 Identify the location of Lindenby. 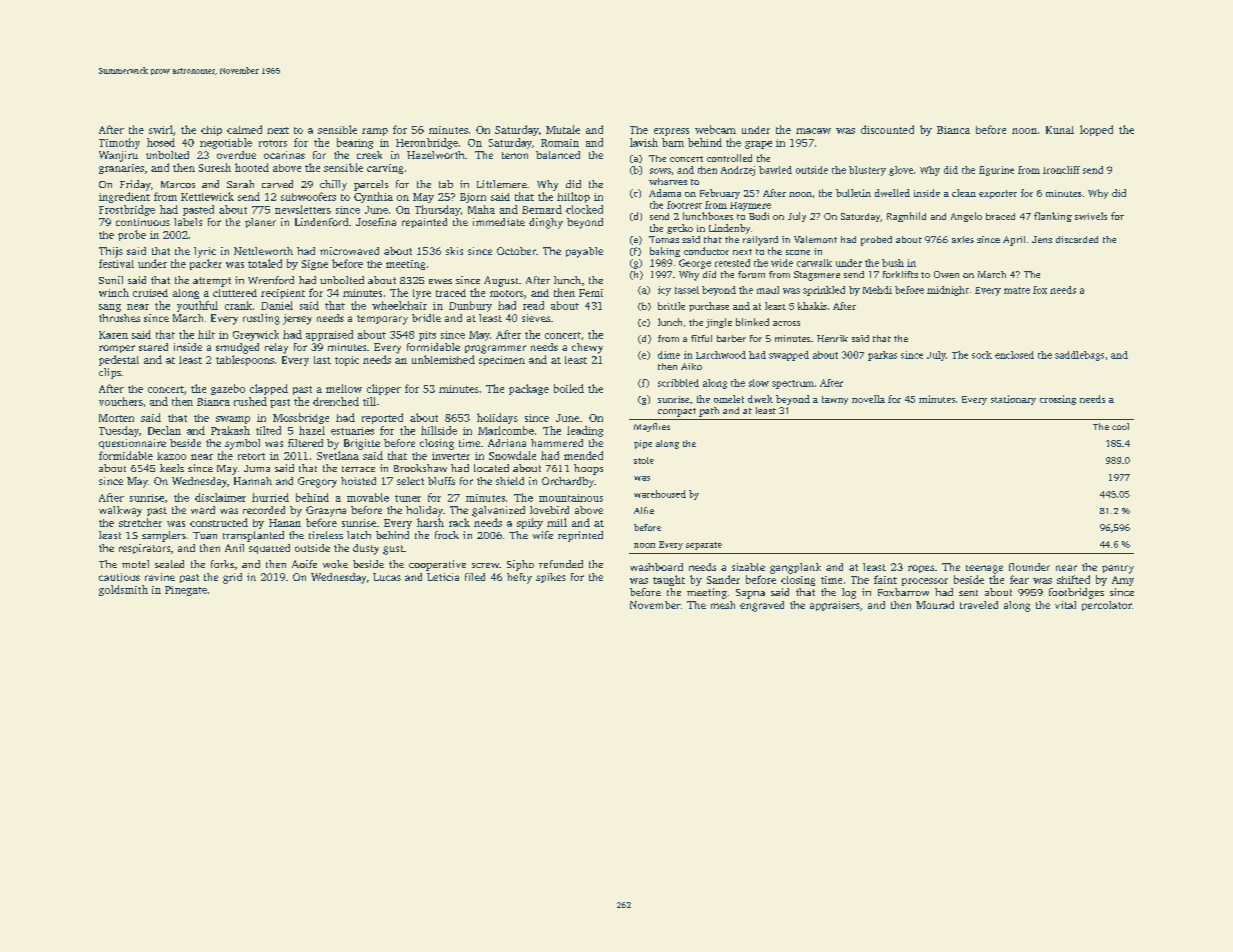
(729, 229).
